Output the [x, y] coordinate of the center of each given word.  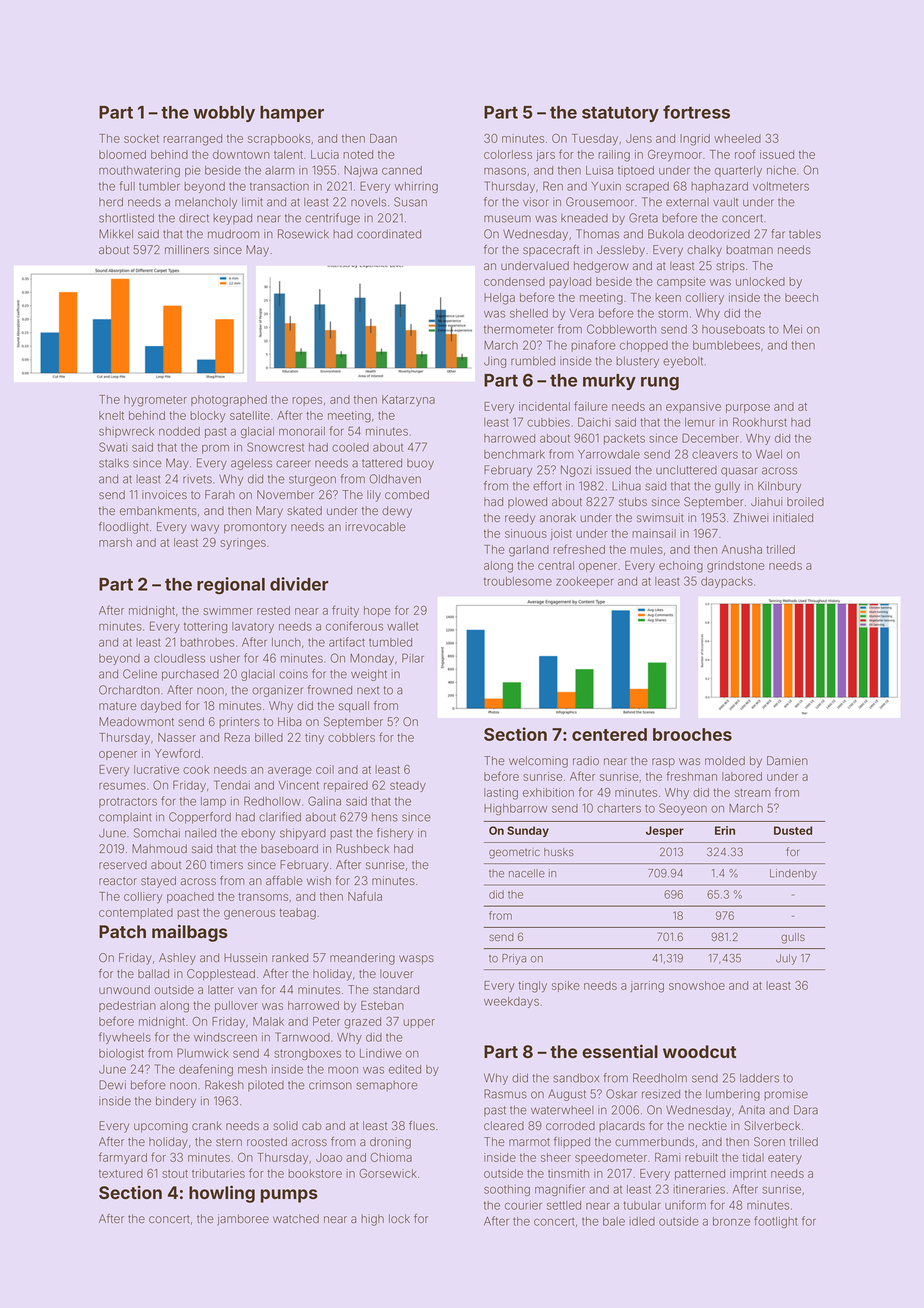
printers [239, 722]
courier [523, 1205]
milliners [187, 249]
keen [668, 297]
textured [121, 1173]
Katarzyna [408, 400]
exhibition [548, 792]
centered [609, 734]
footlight [776, 1222]
